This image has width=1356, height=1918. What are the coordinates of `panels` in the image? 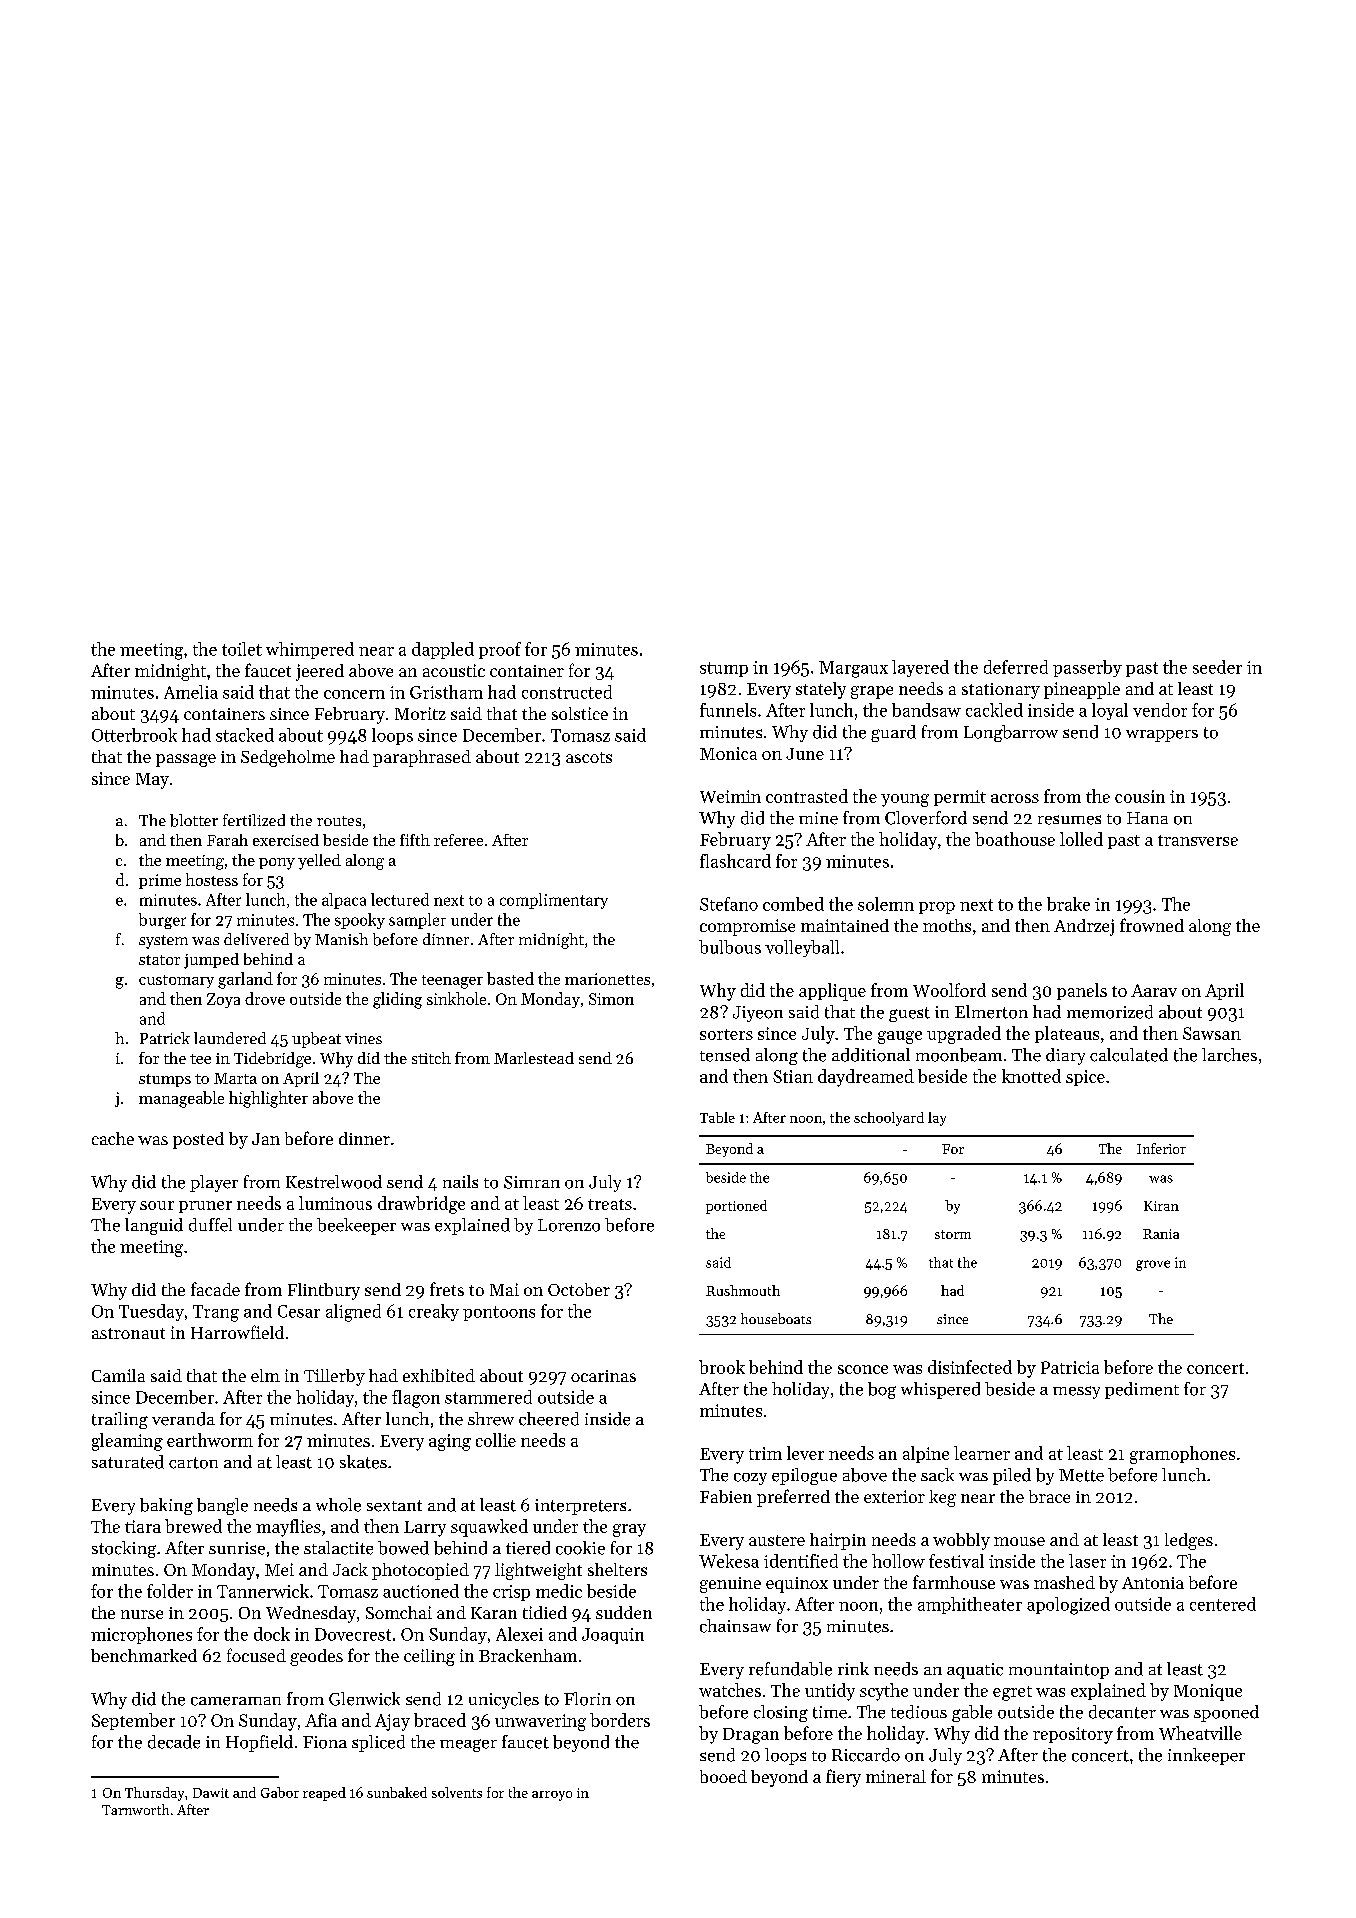 It's located at (1082, 991).
